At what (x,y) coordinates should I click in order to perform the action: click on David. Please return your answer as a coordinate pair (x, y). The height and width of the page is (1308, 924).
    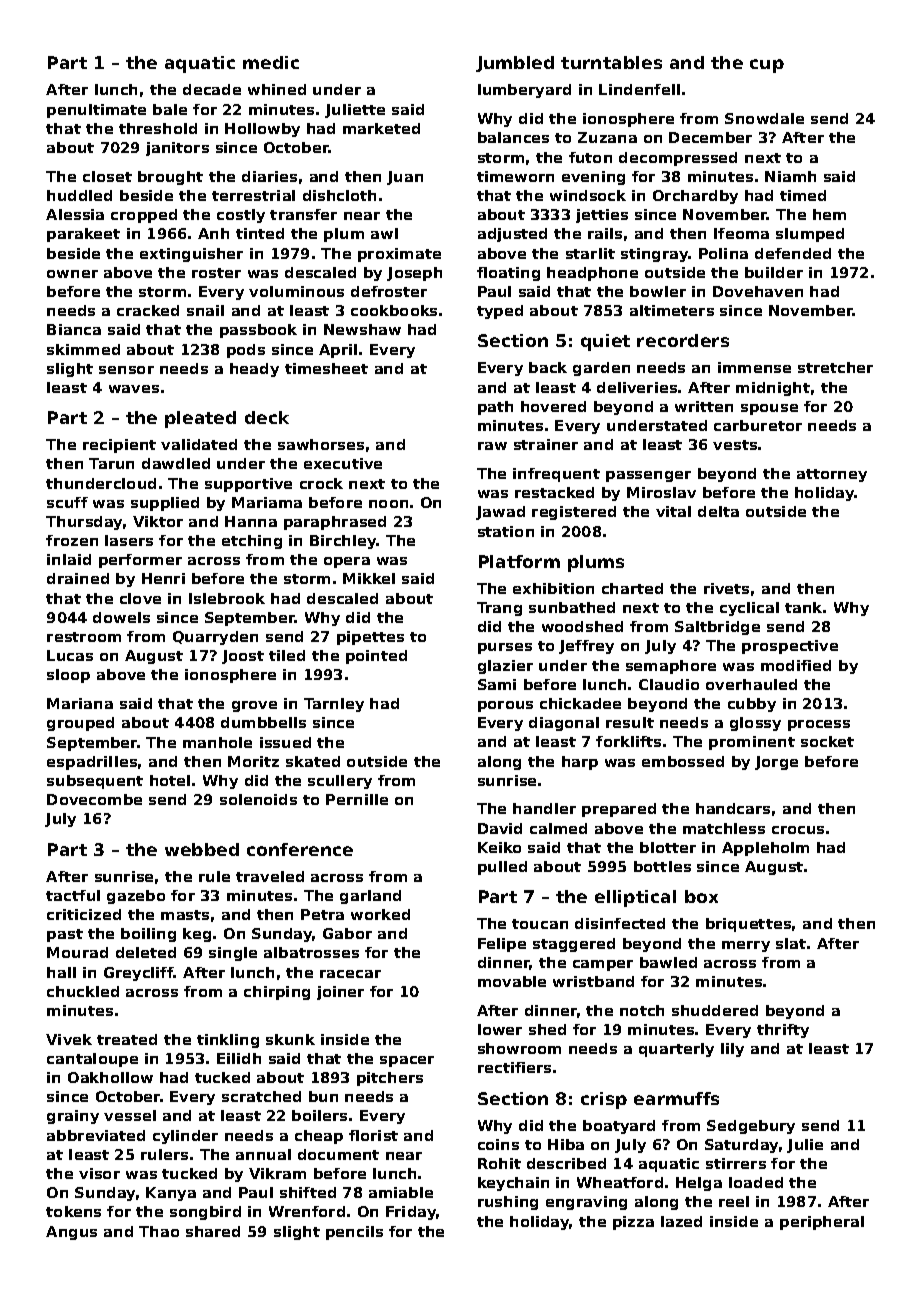
    Looking at the image, I should click on (500, 828).
